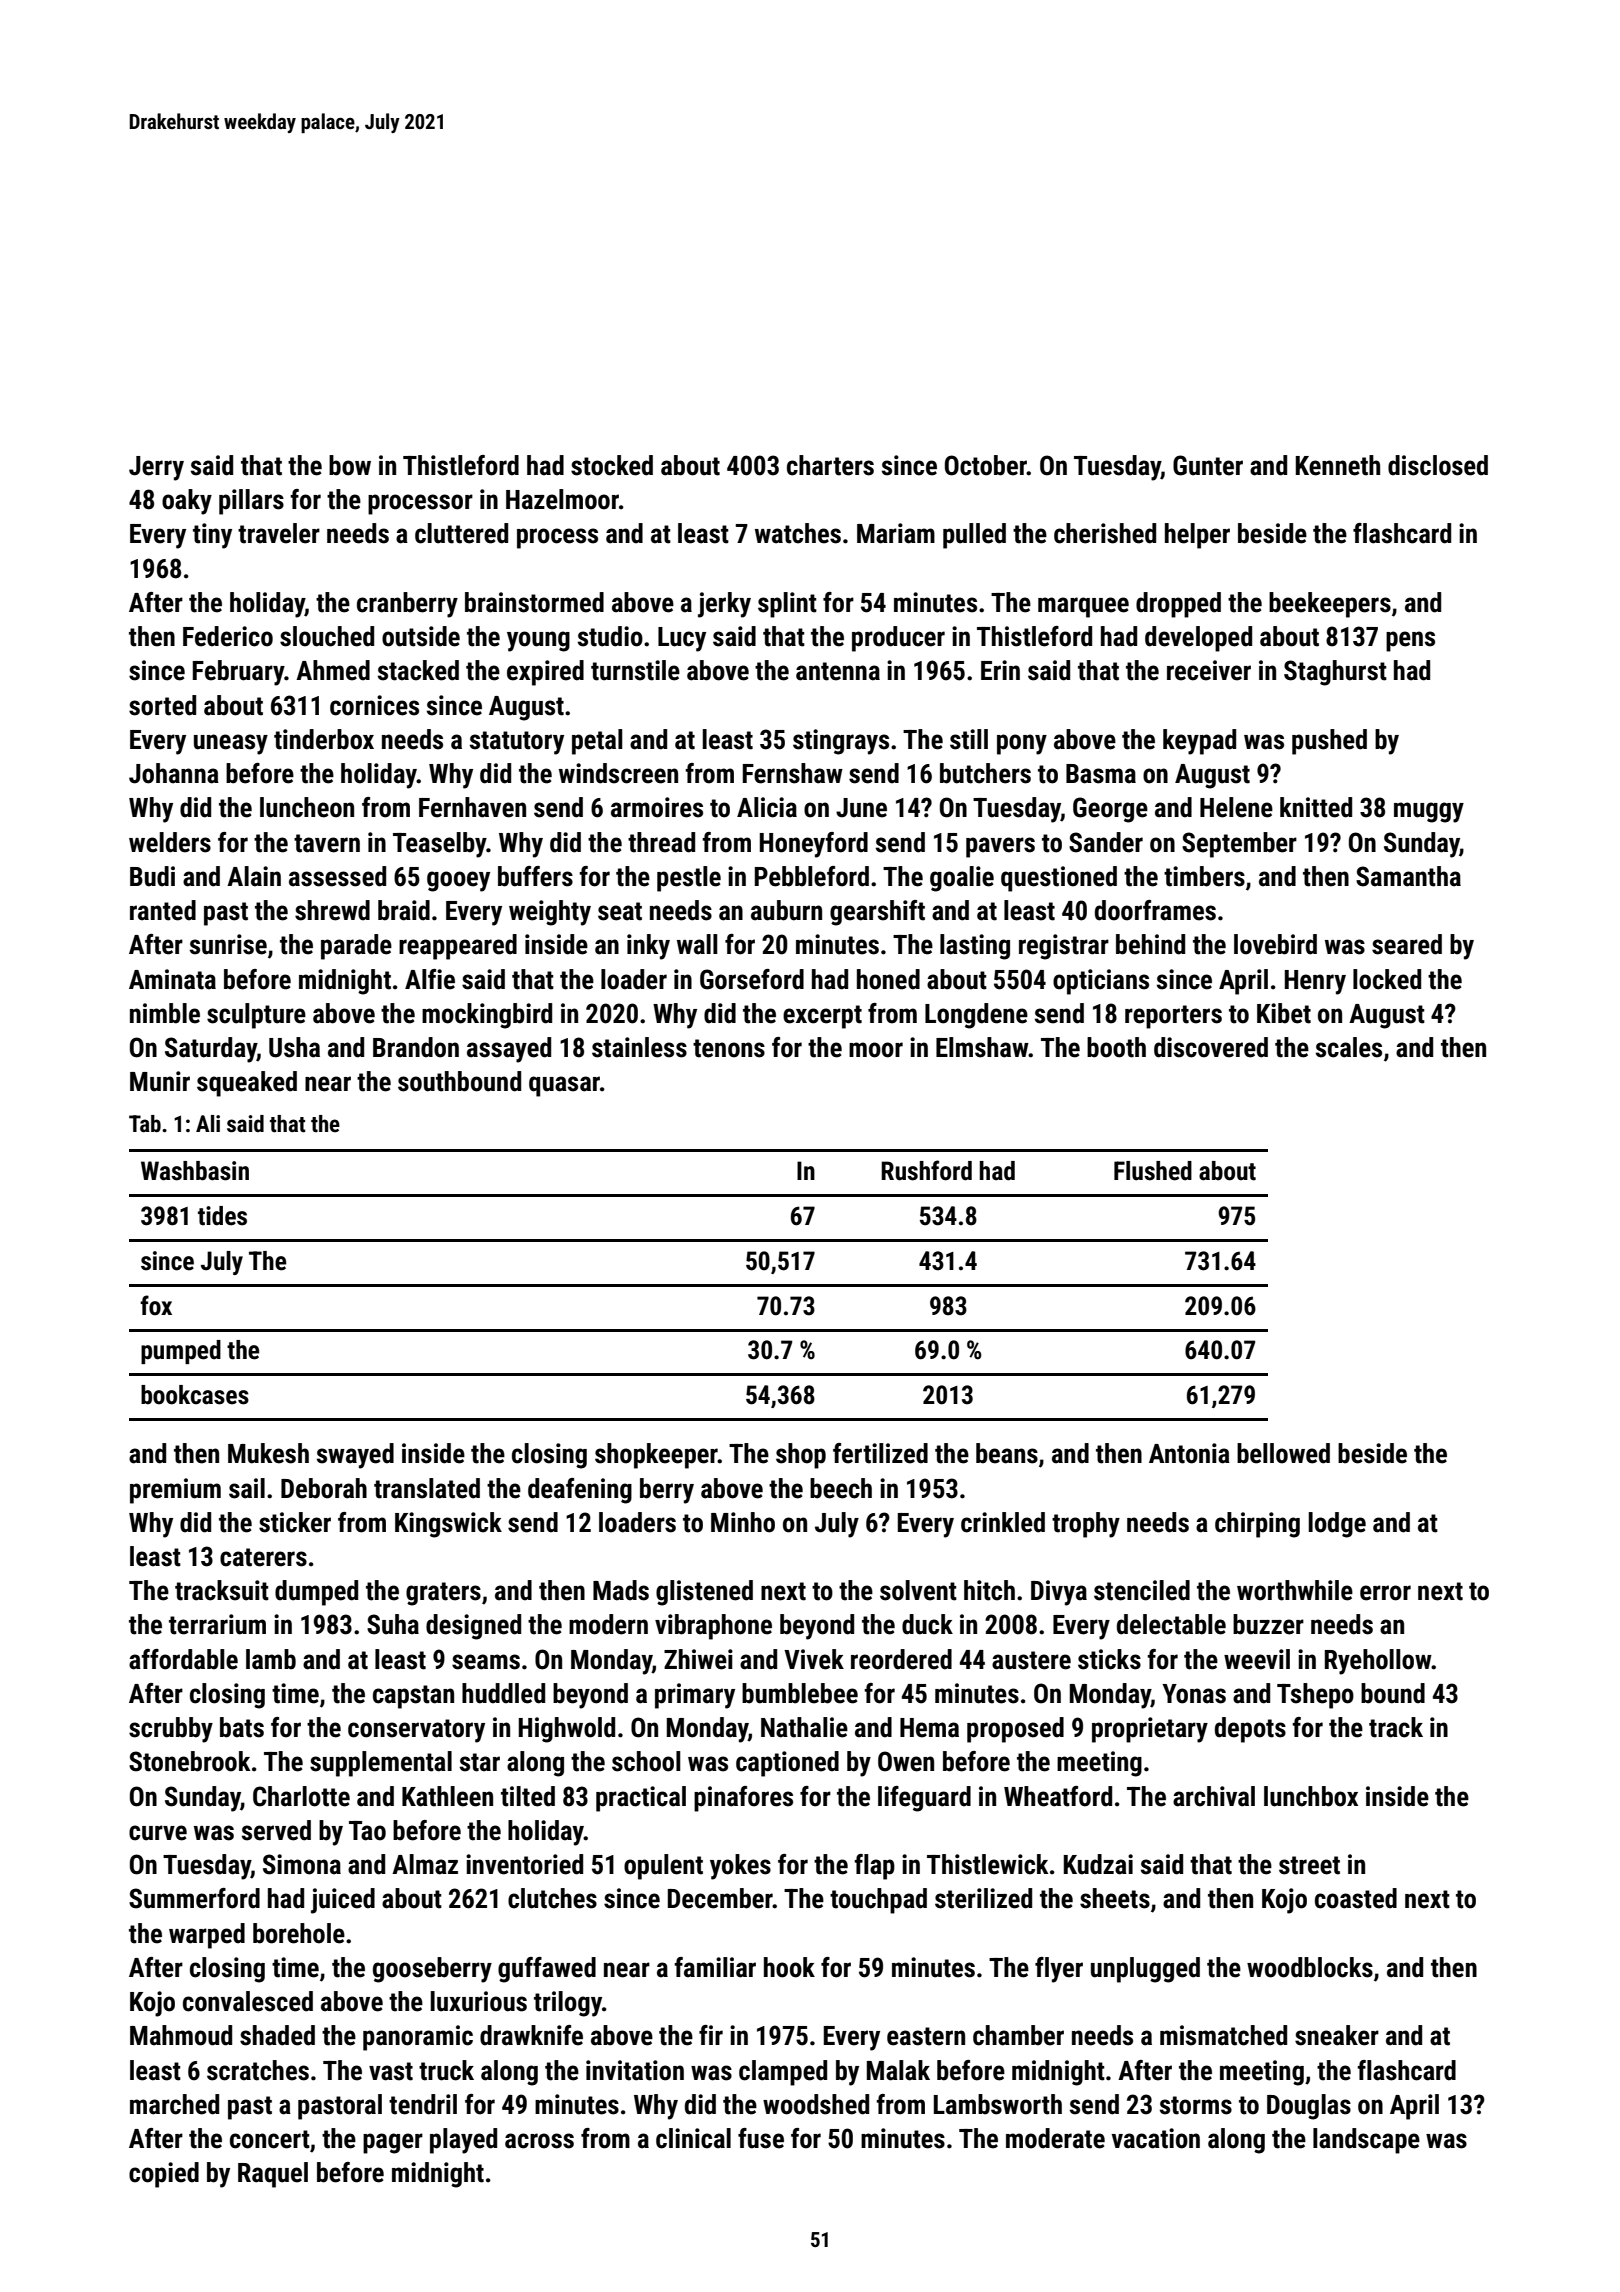 This screenshot has width=1620, height=2292. Describe the element at coordinates (1429, 812) in the screenshot. I see `muggy` at that location.
